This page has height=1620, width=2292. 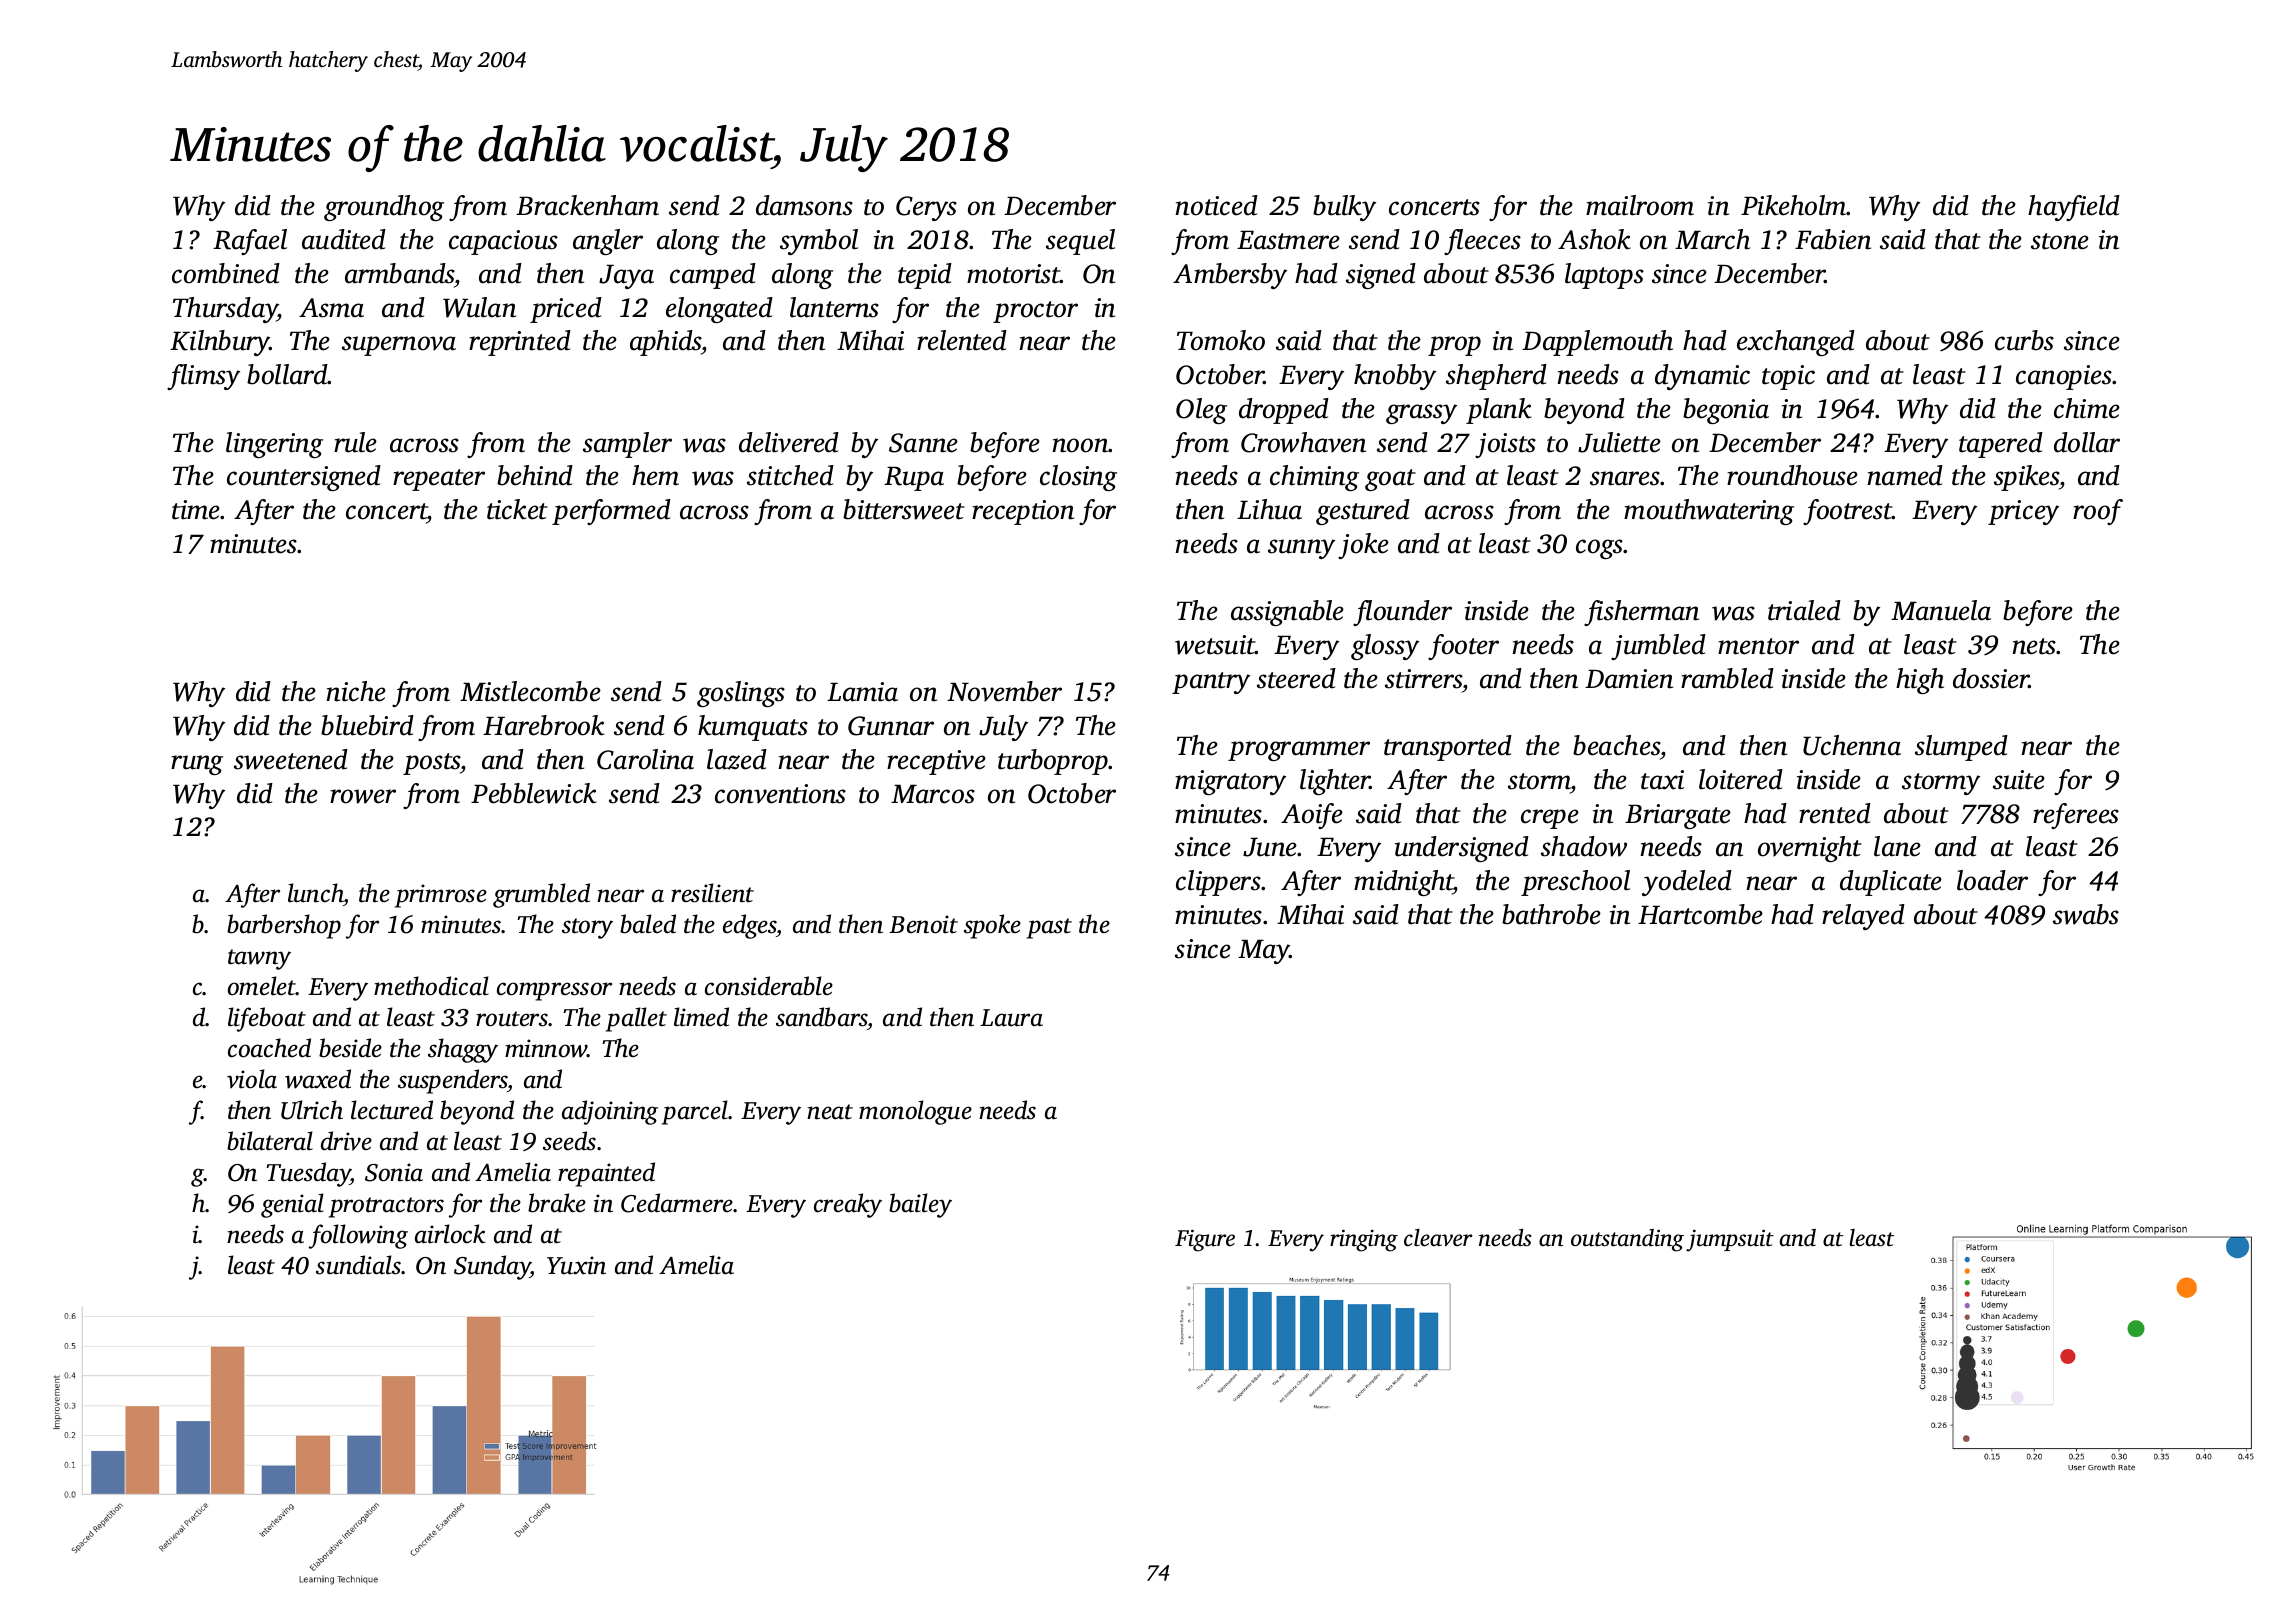 What do you see at coordinates (2074, 208) in the page?
I see `hayfield` at bounding box center [2074, 208].
